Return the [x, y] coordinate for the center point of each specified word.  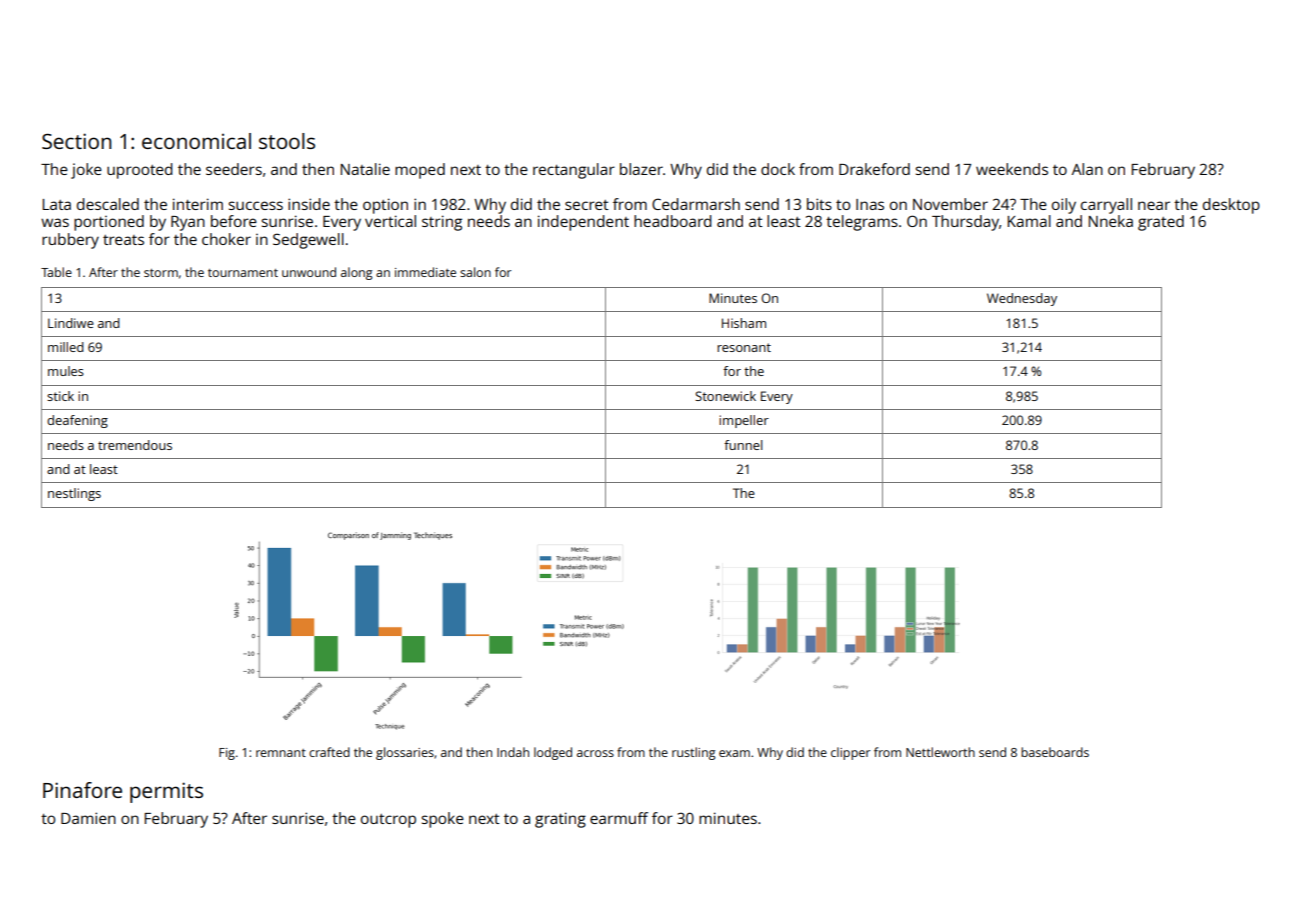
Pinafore [82, 790]
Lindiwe [71, 323]
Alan [1087, 169]
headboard [673, 221]
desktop [1231, 206]
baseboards [1055, 752]
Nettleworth [940, 752]
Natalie [365, 169]
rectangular [574, 171]
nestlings [74, 494]
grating [560, 820]
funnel [743, 445]
